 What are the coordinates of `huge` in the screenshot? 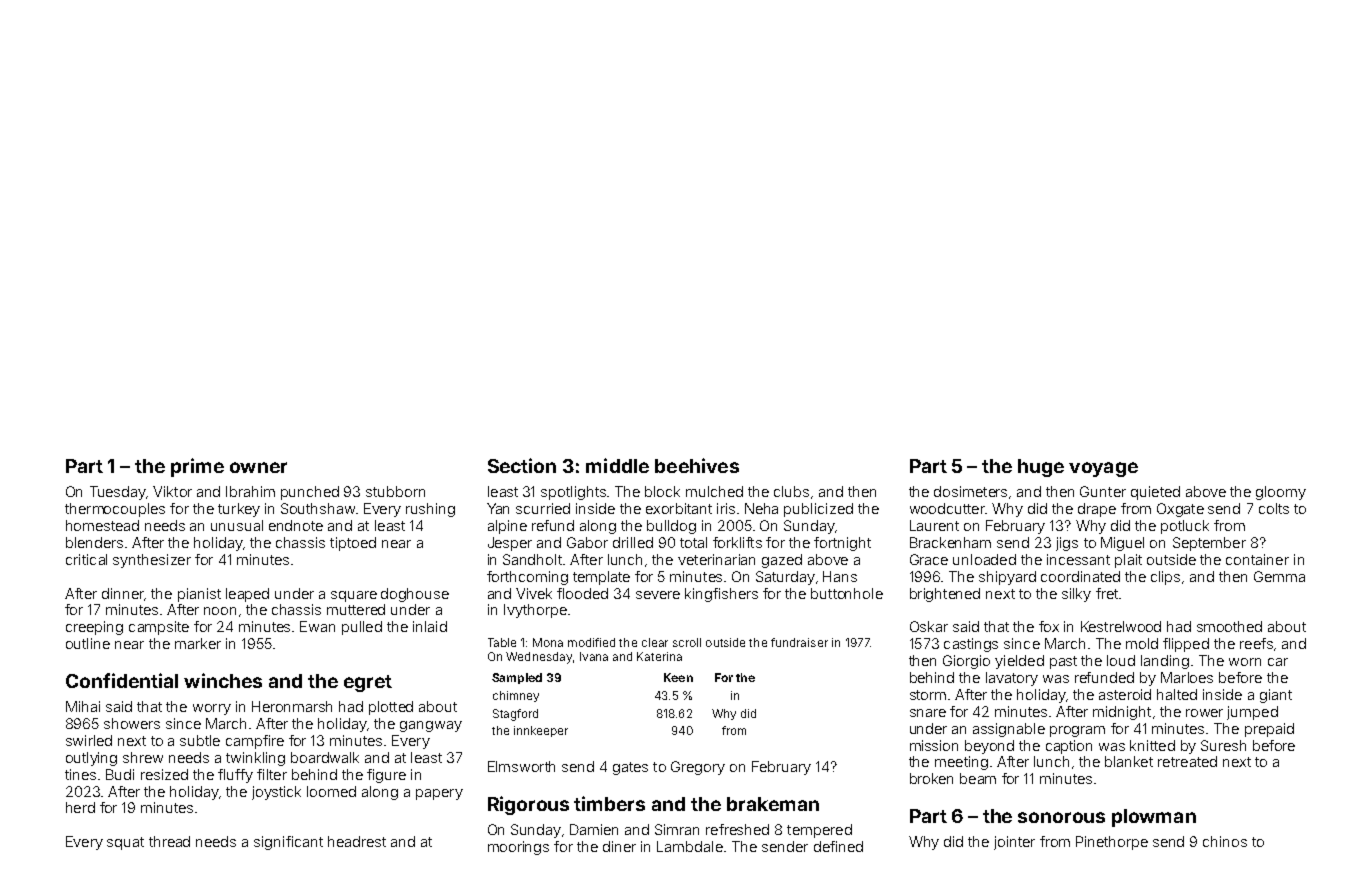 It's located at (1041, 468).
